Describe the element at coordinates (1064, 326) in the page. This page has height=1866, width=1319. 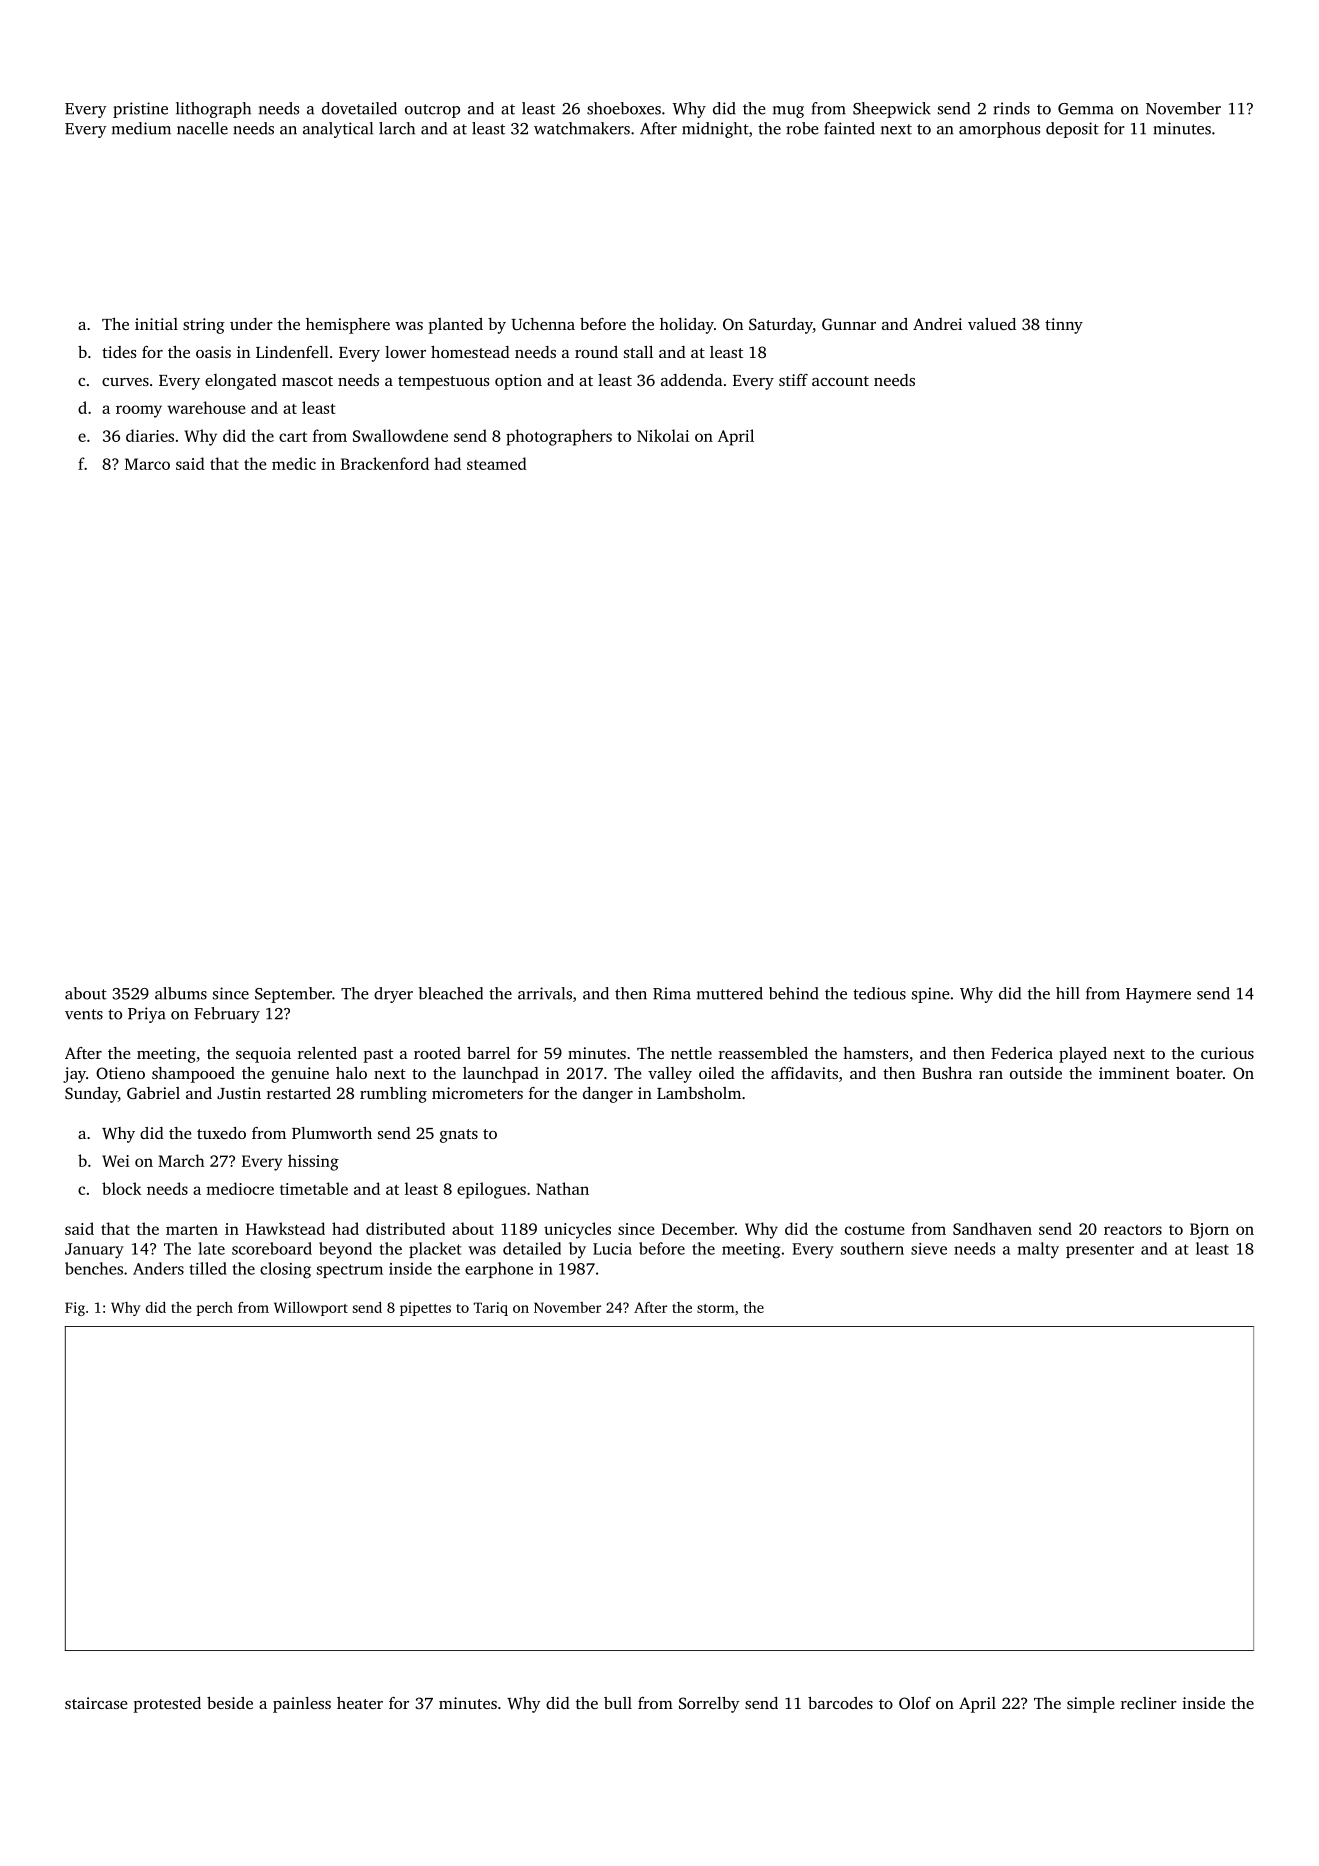
I see `tinny` at that location.
